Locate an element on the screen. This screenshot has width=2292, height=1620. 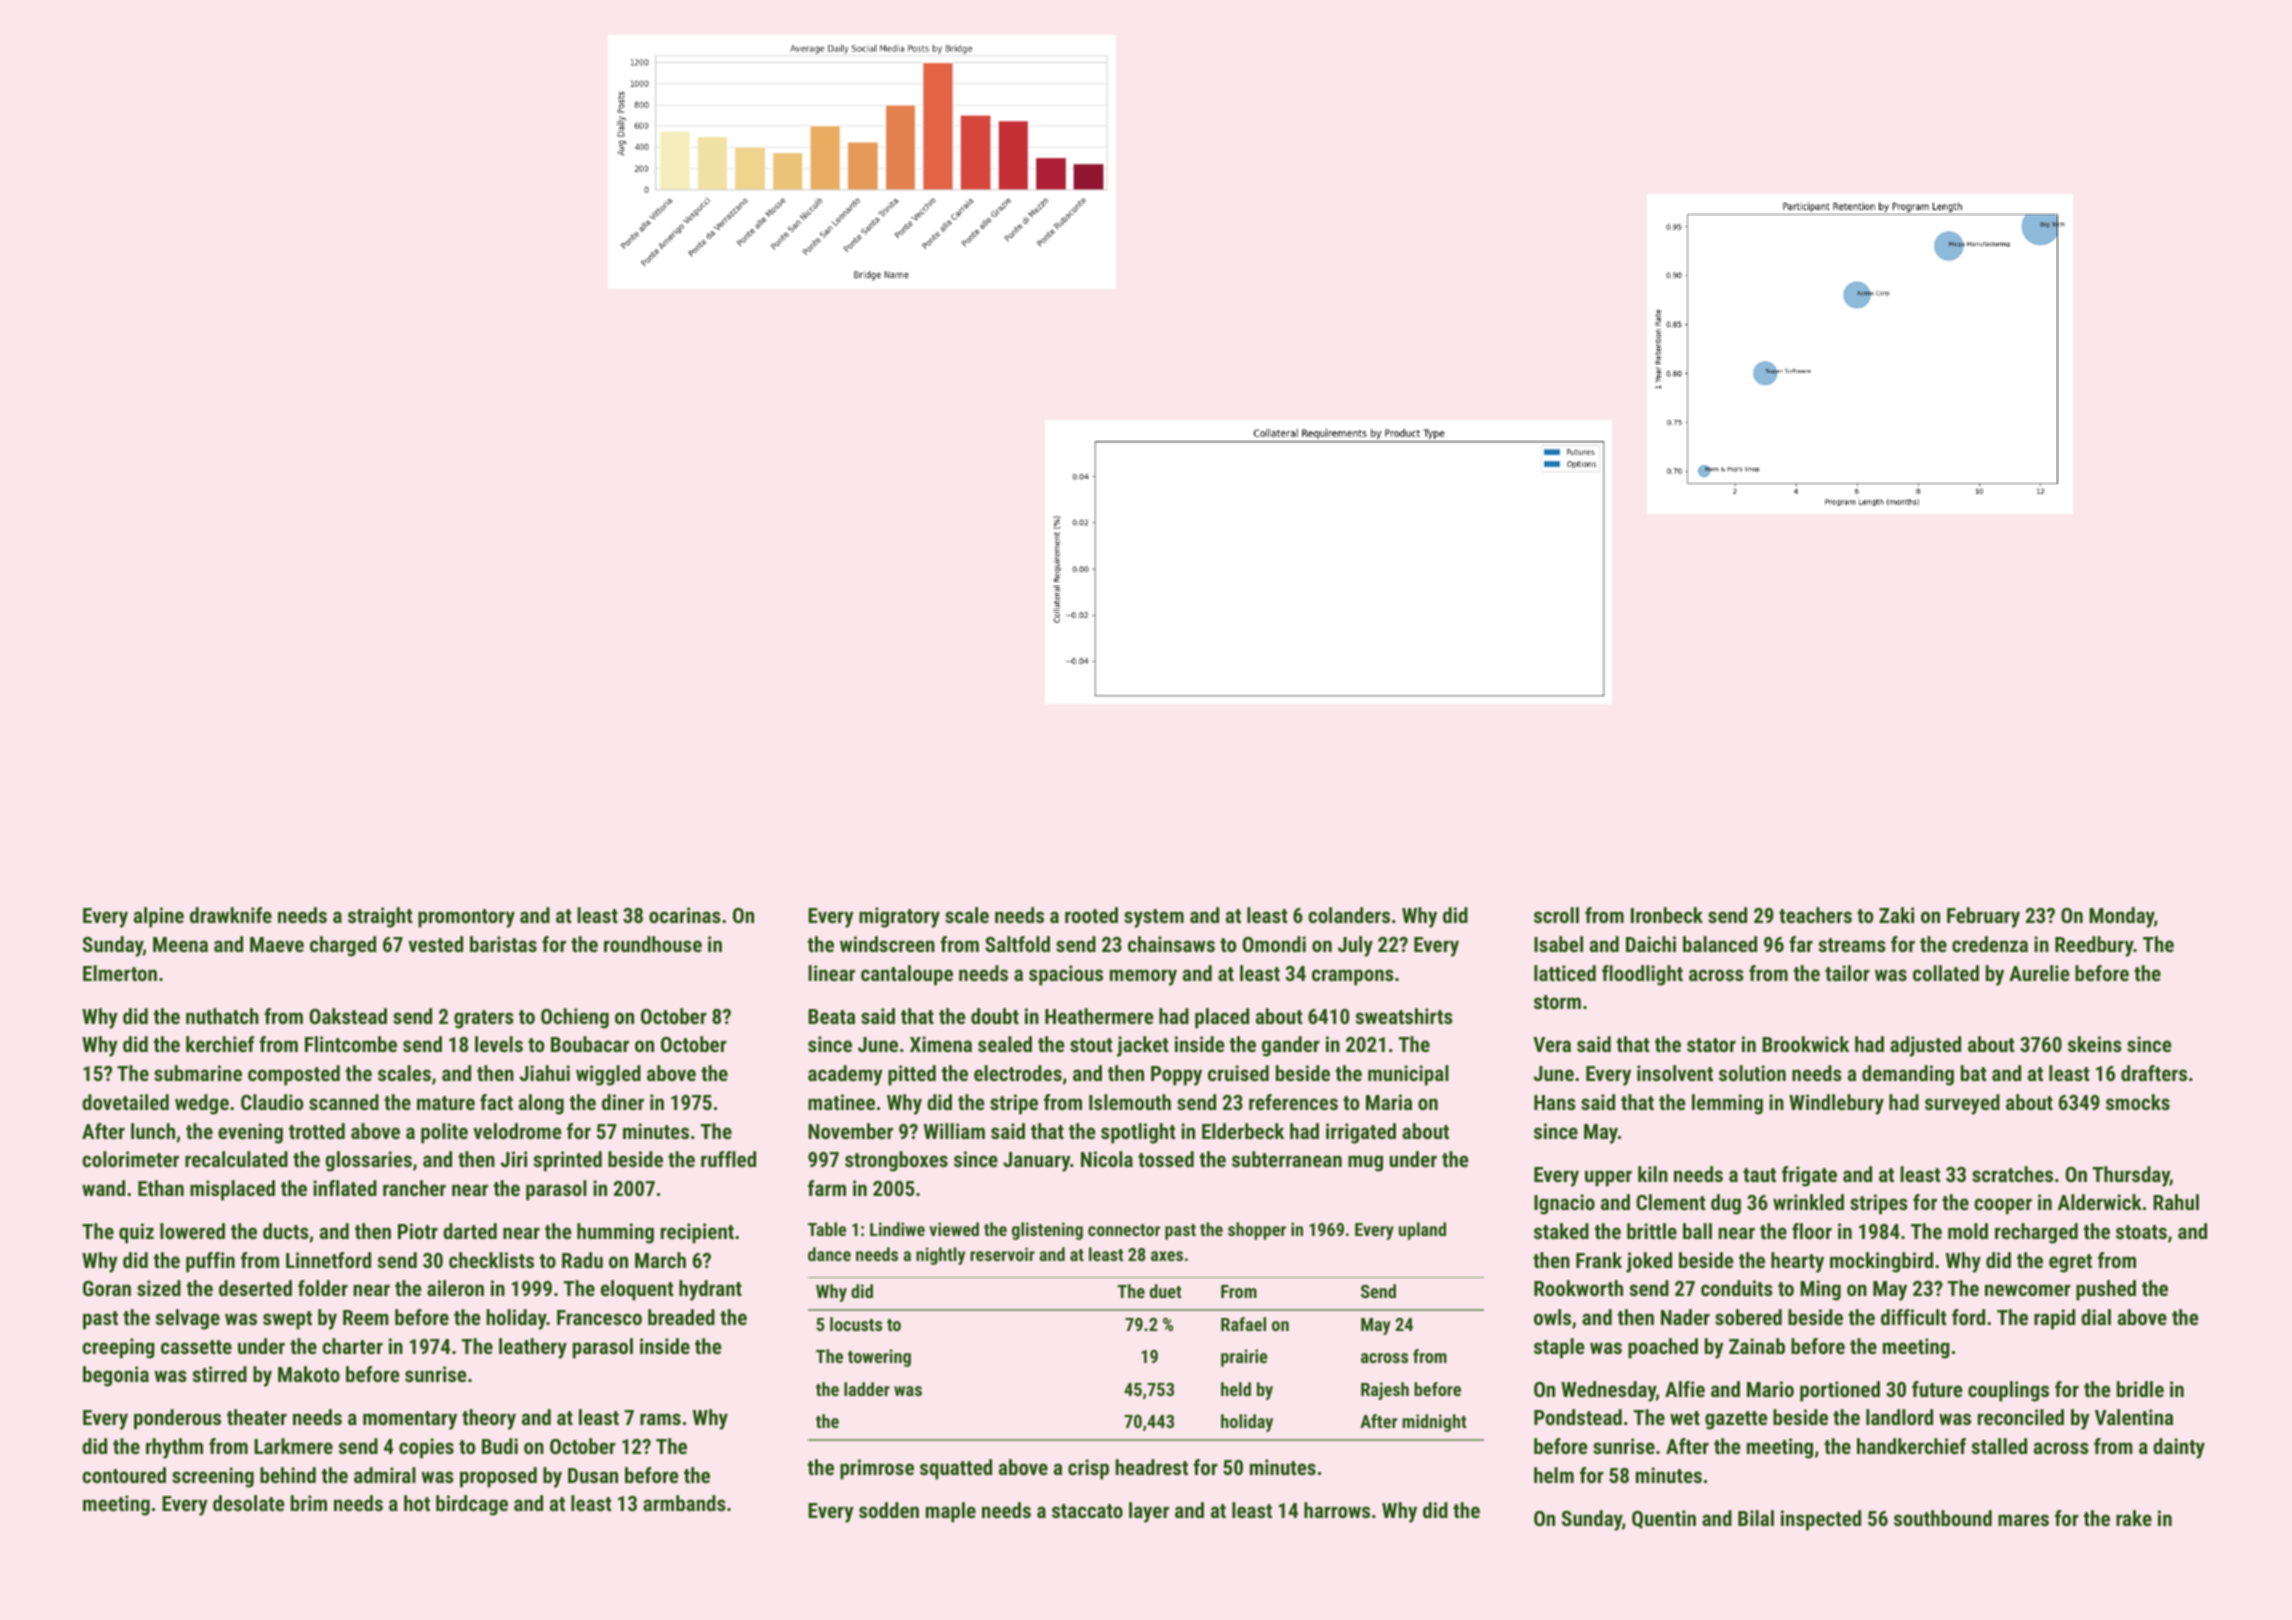
deserted is located at coordinates (255, 1288).
